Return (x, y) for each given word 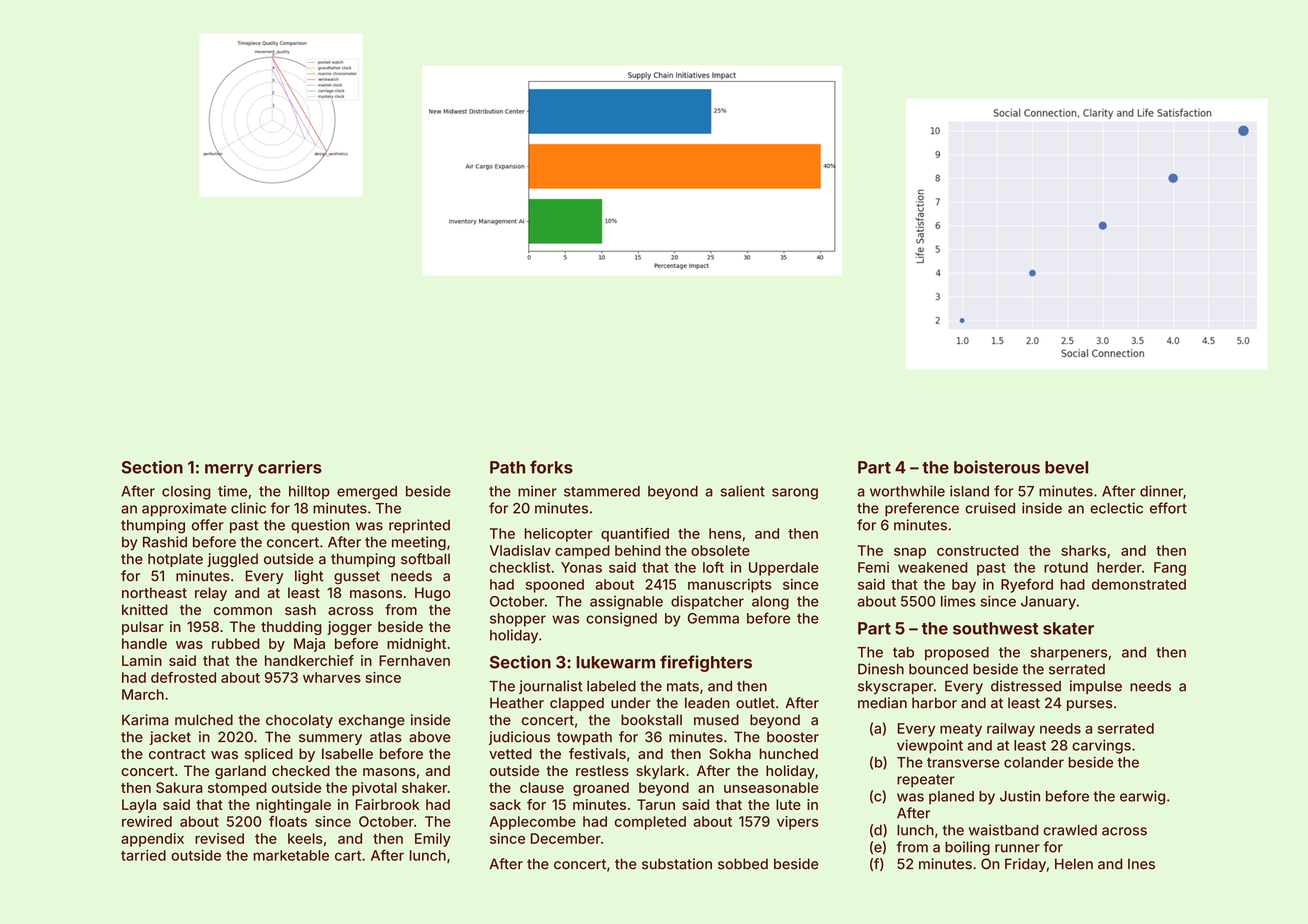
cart (348, 856)
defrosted (183, 677)
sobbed (743, 864)
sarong (795, 494)
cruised (990, 508)
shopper (518, 620)
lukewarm (616, 662)
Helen (1074, 864)
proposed (957, 654)
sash (300, 609)
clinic (248, 508)
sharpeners (1069, 654)
